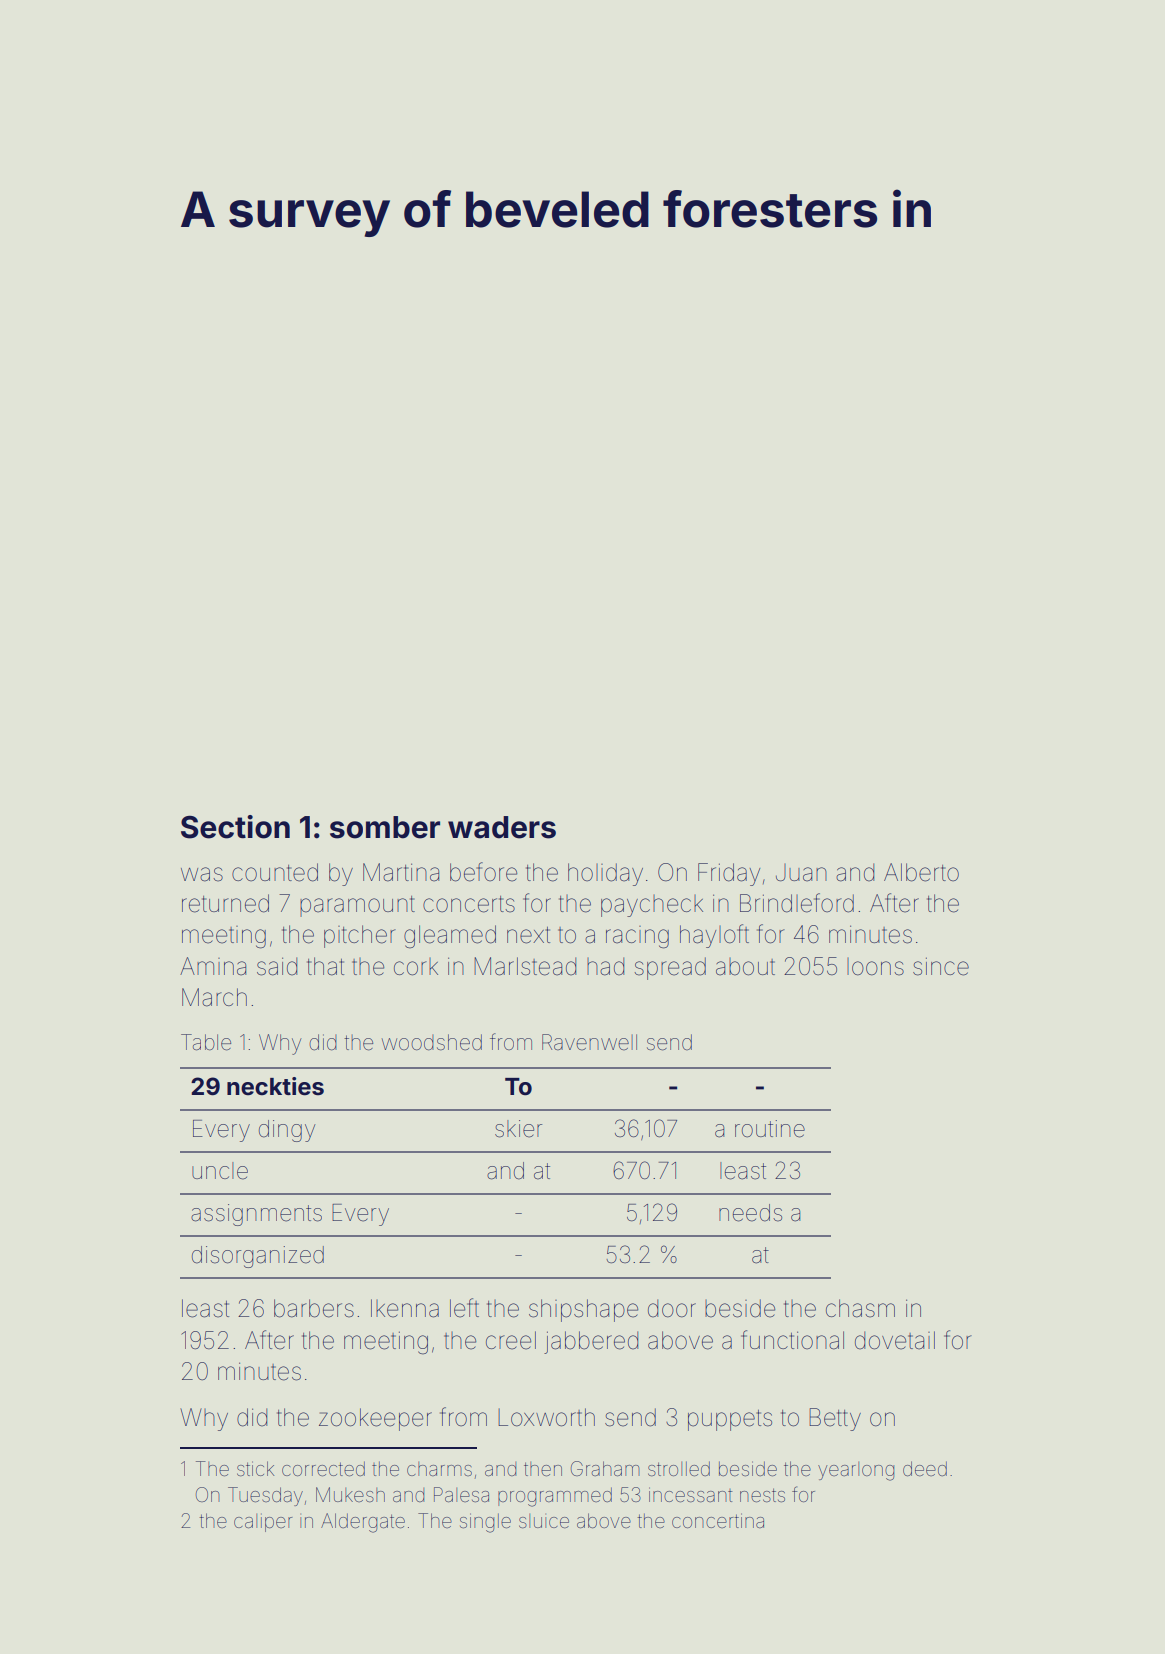  Describe the element at coordinates (518, 1129) in the image. I see `skier` at that location.
